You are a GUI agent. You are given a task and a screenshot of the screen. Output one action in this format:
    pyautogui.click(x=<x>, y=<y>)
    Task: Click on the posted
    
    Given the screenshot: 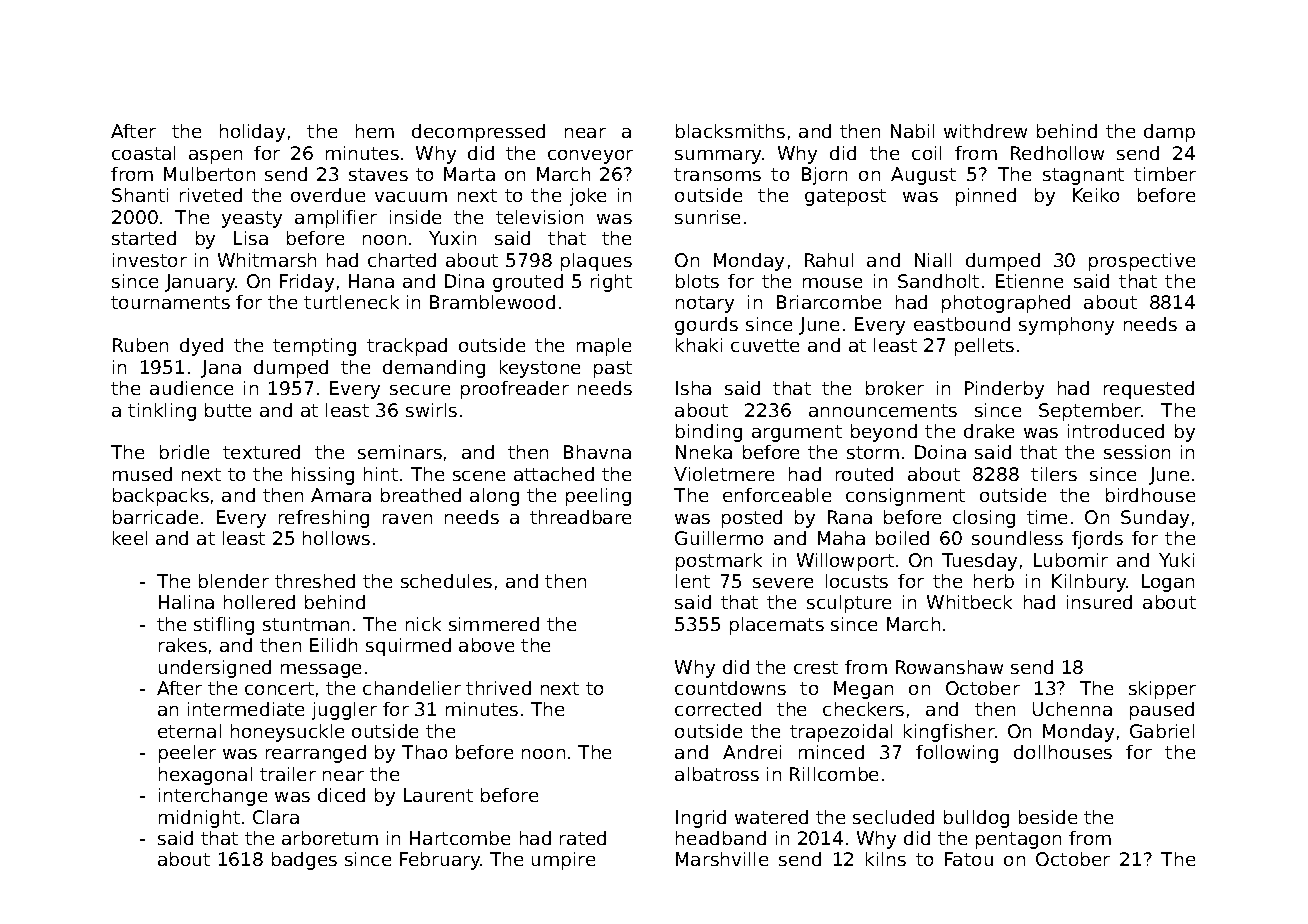 What is the action you would take?
    pyautogui.click(x=752, y=519)
